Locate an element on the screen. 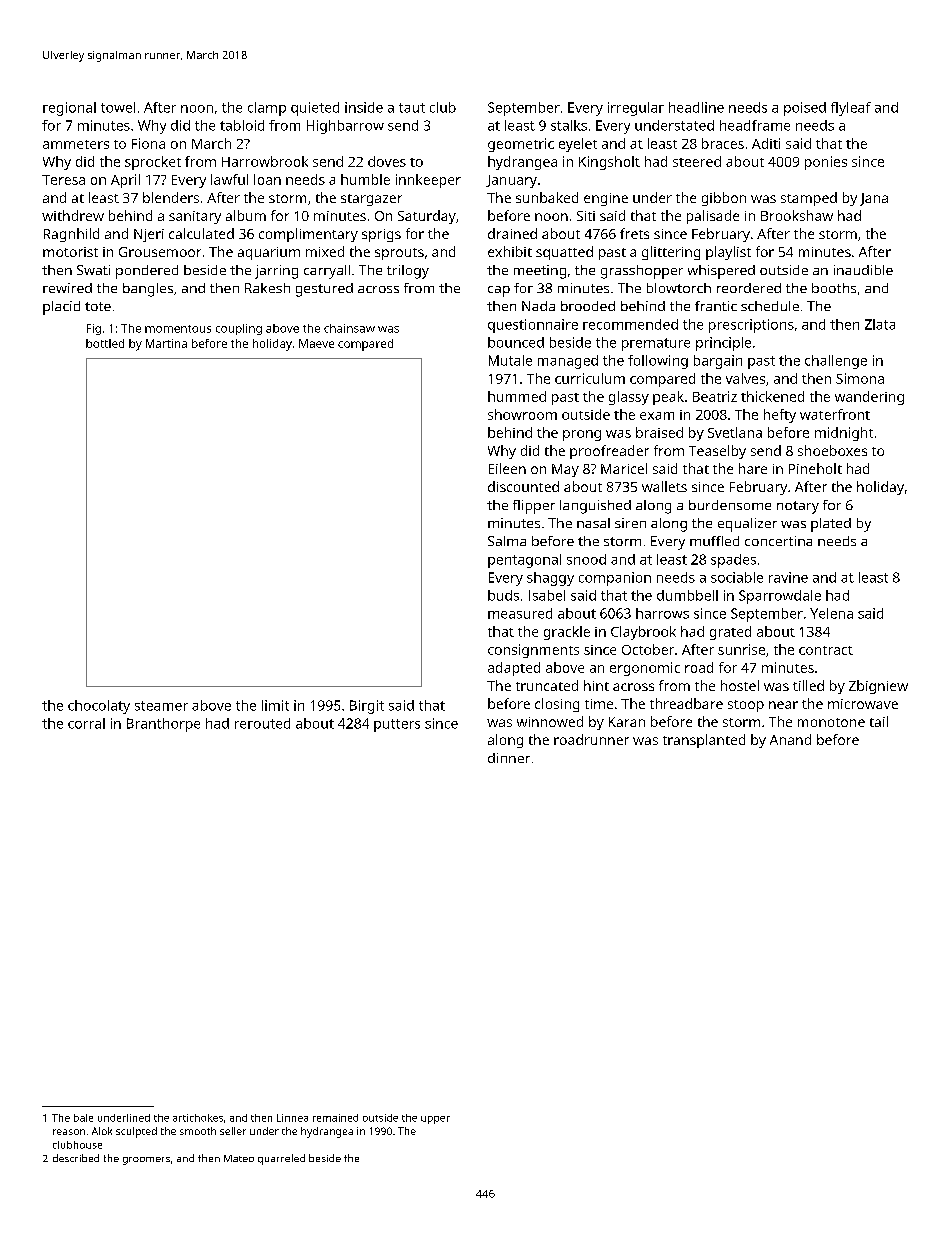 The width and height of the screenshot is (952, 1233). artichokes is located at coordinates (198, 1118).
